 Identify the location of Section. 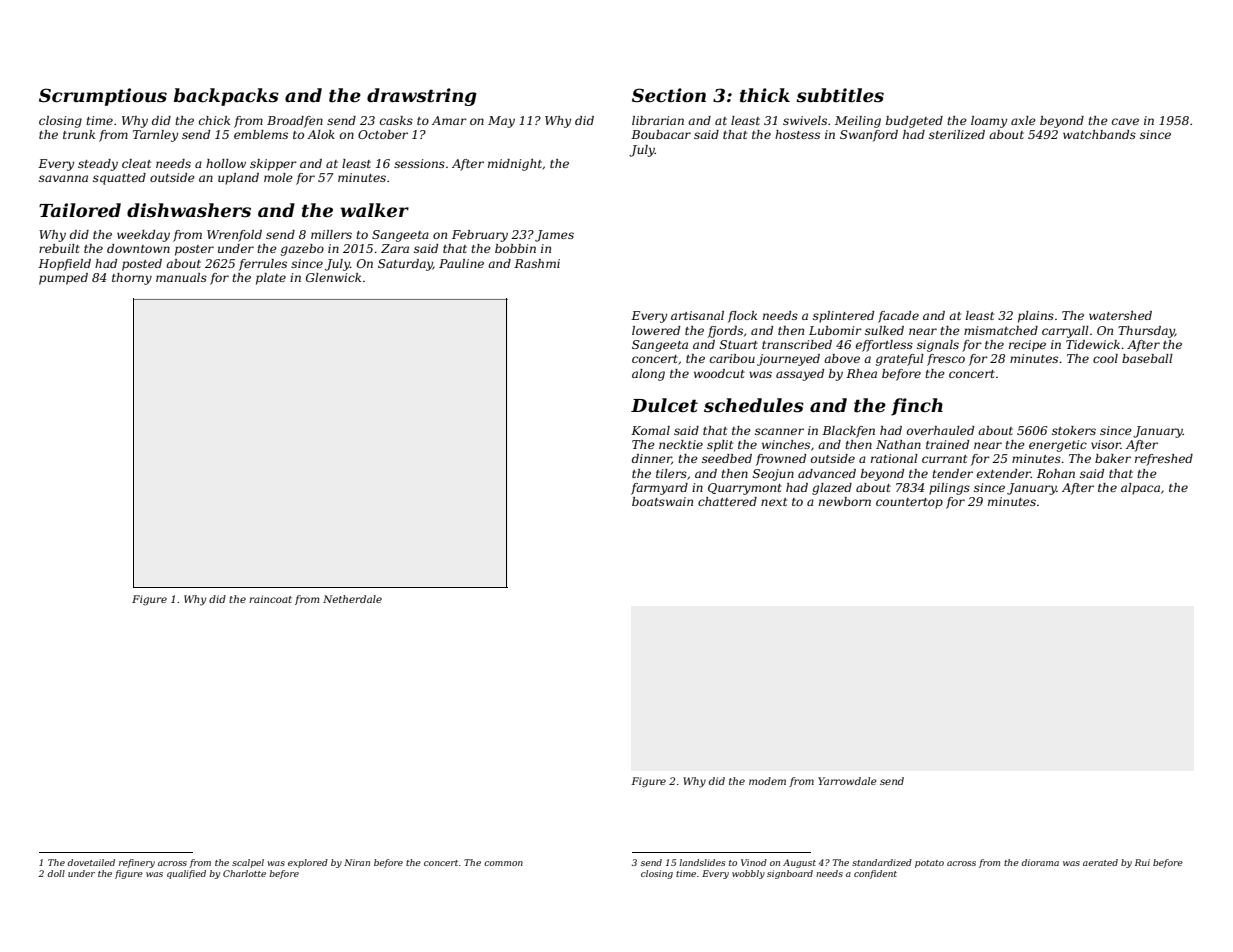
(669, 95).
